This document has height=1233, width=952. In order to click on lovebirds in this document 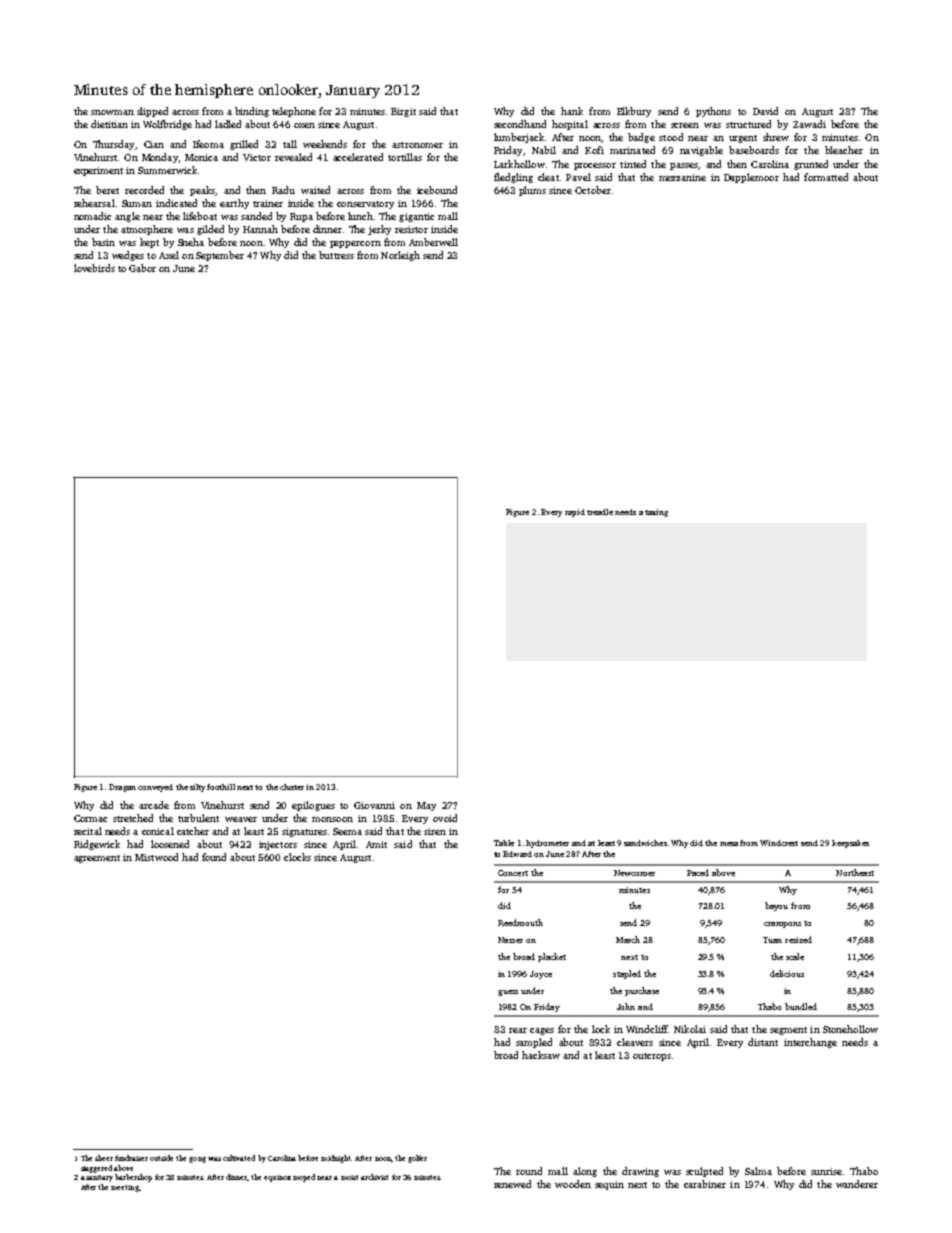, I will do `click(94, 268)`.
